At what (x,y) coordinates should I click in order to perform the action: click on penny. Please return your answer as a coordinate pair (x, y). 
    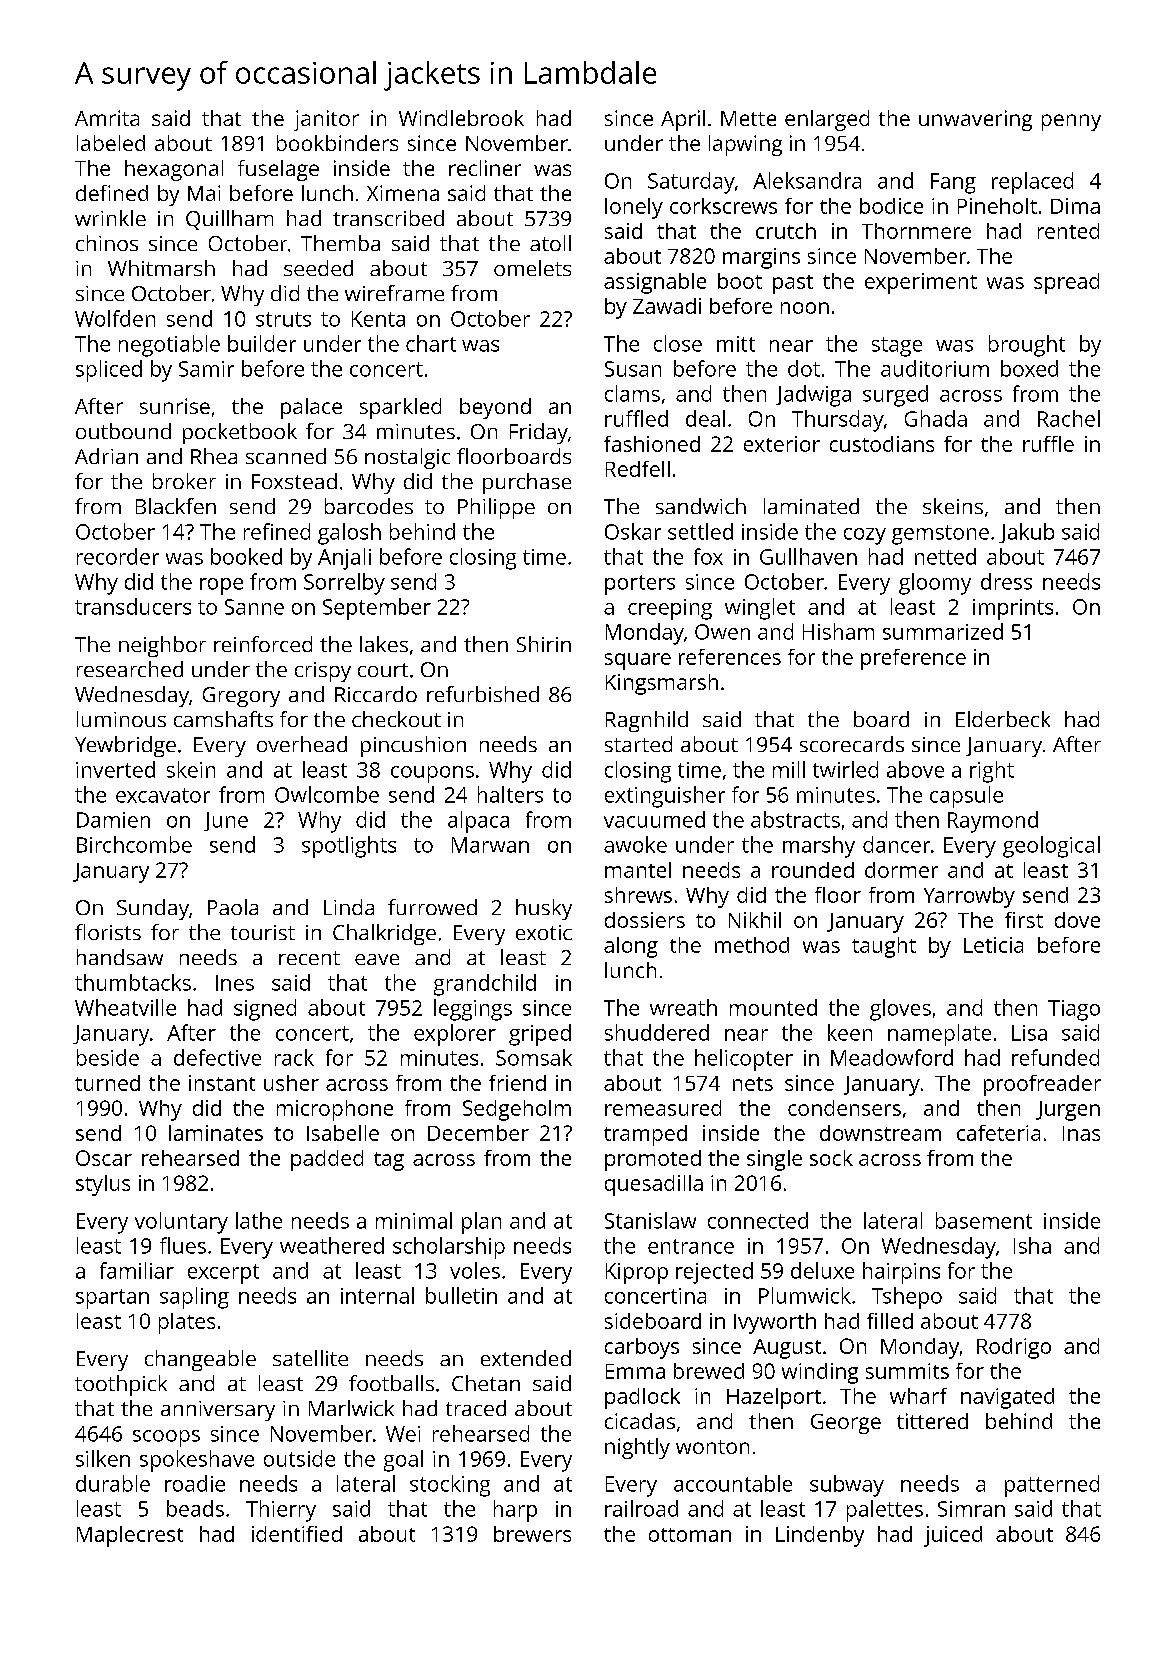
    Looking at the image, I should click on (1071, 122).
